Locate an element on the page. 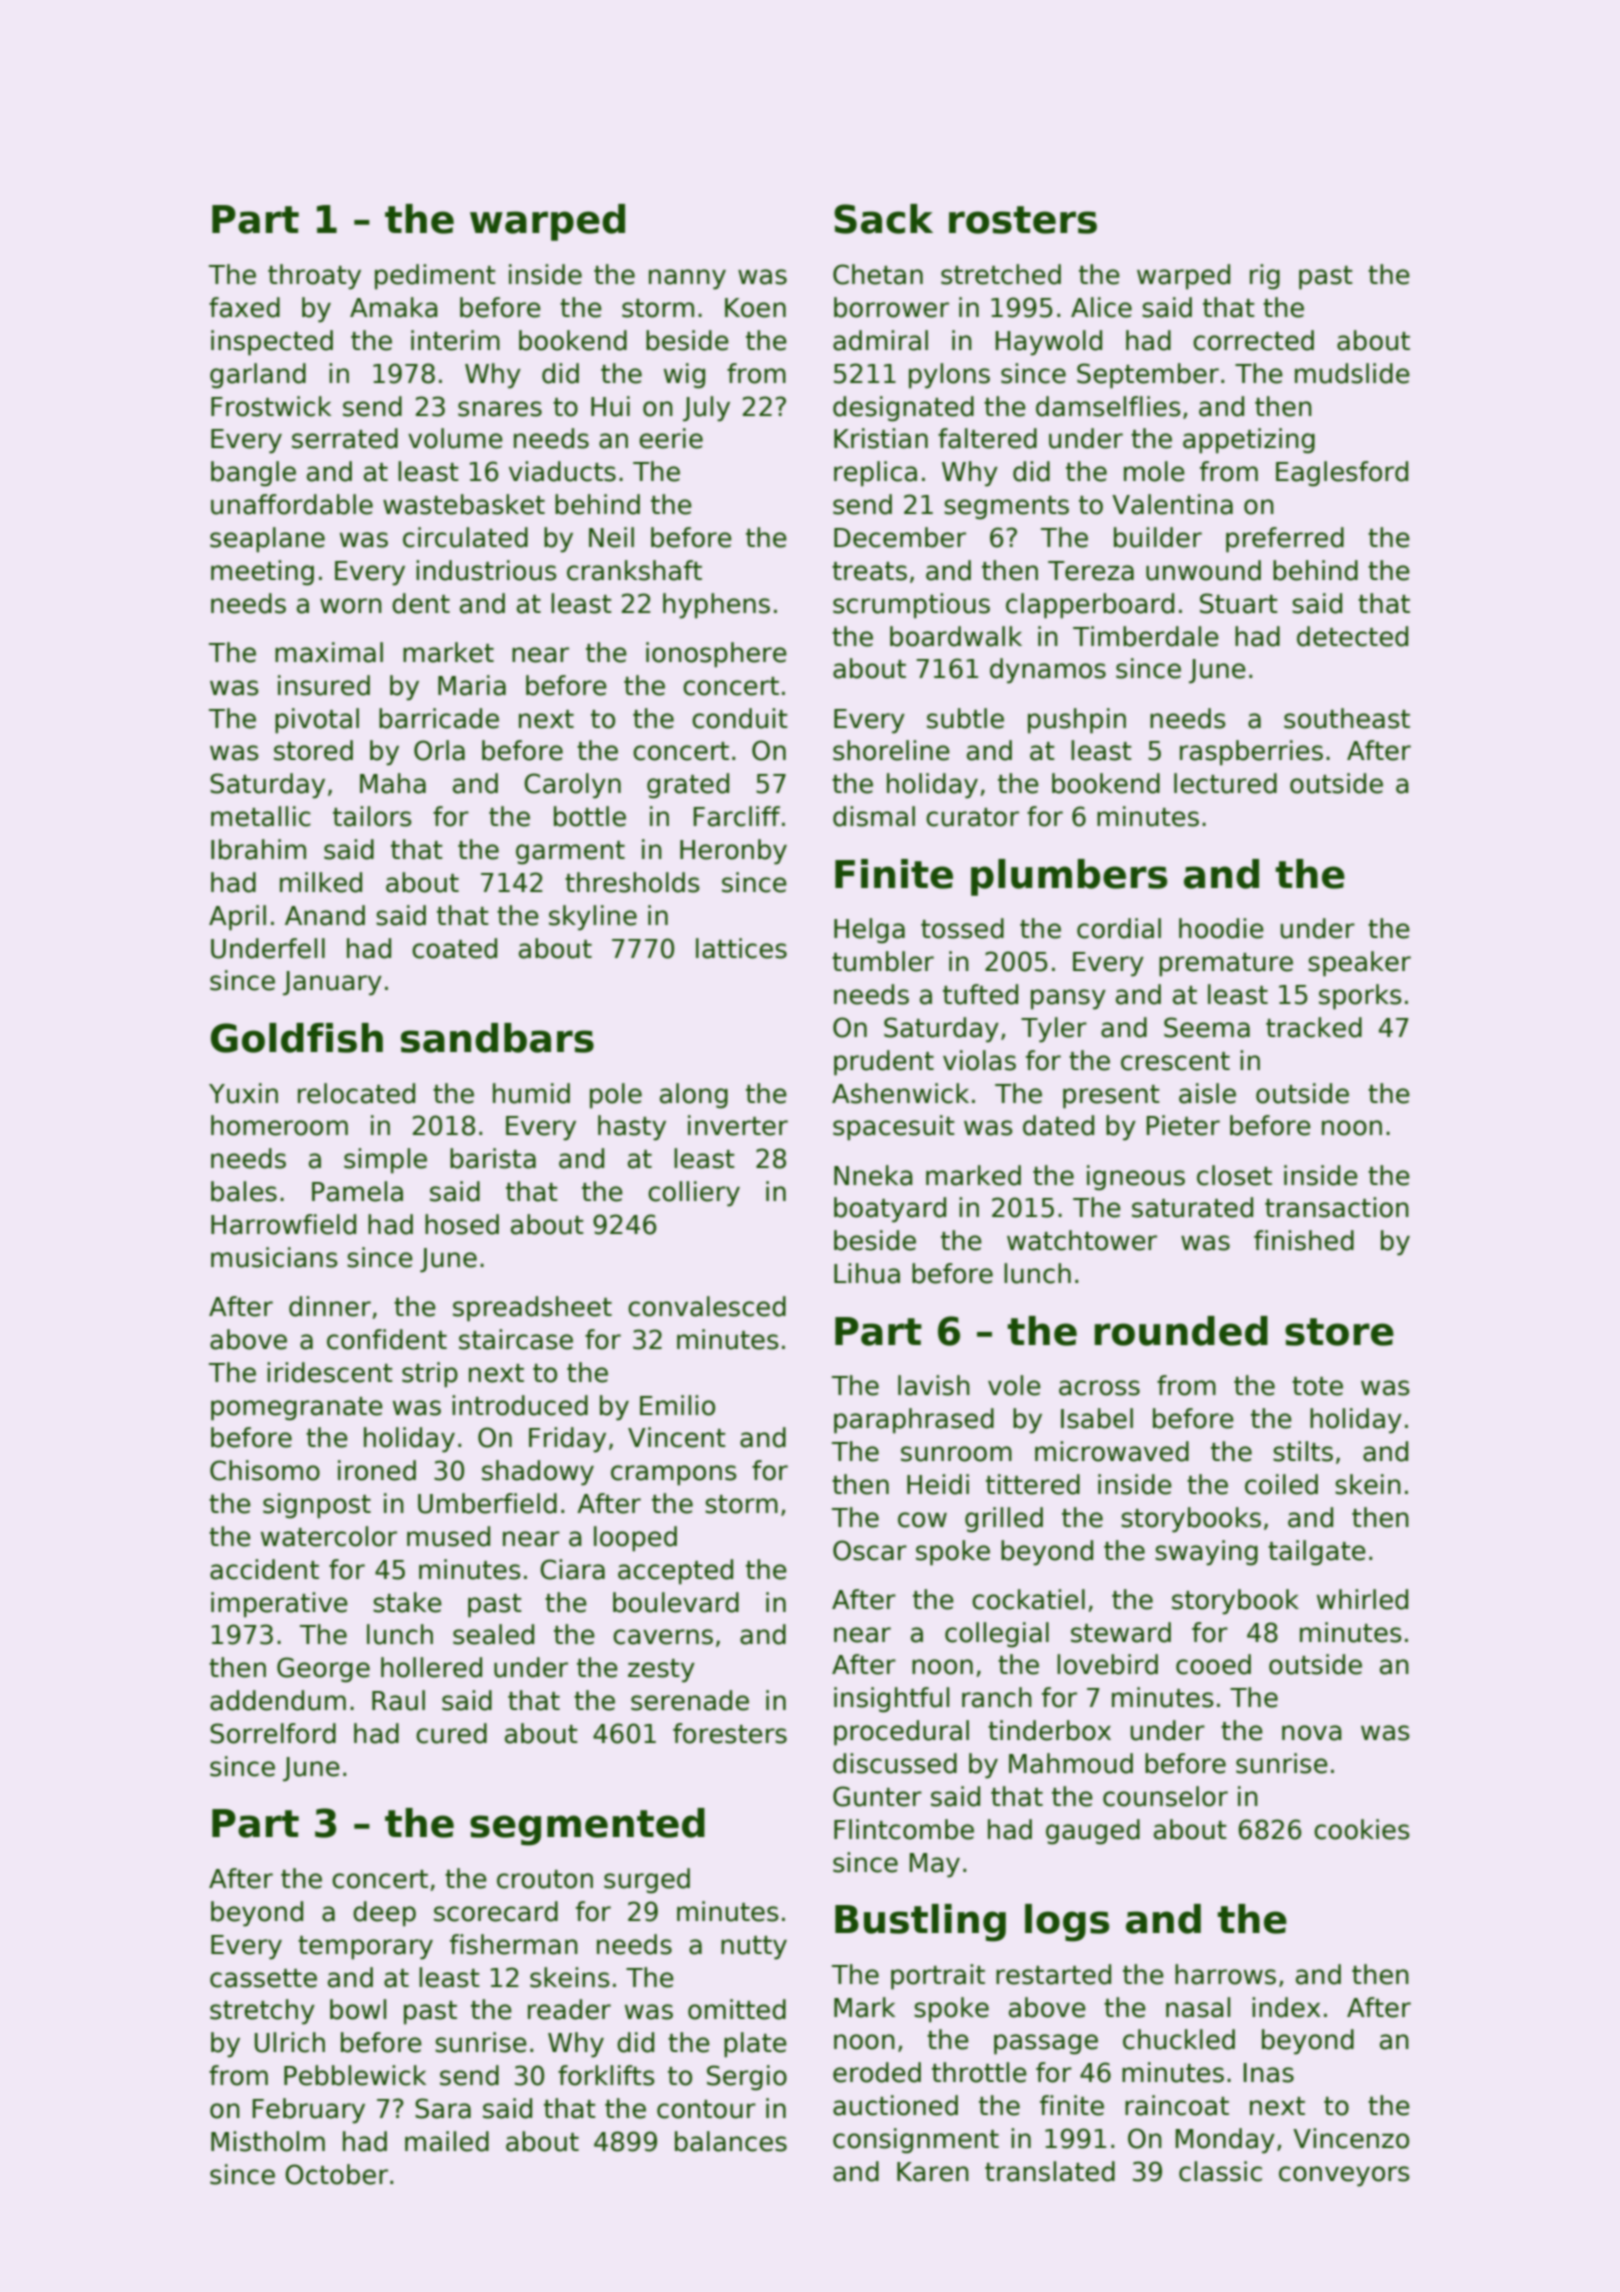 This page has height=2292, width=1620. Koen is located at coordinates (755, 308).
